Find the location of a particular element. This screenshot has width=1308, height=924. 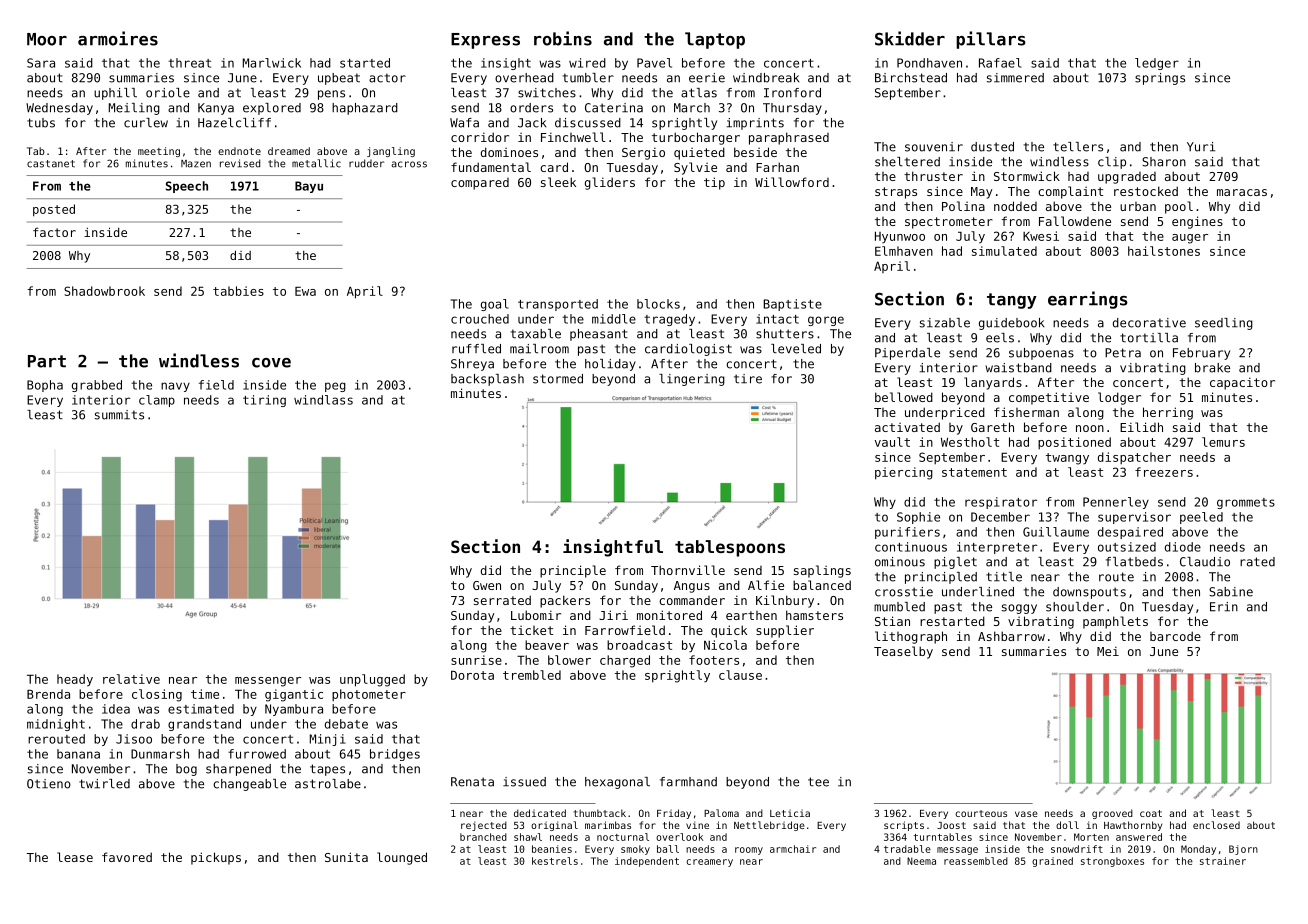

Marlwick is located at coordinates (272, 63).
